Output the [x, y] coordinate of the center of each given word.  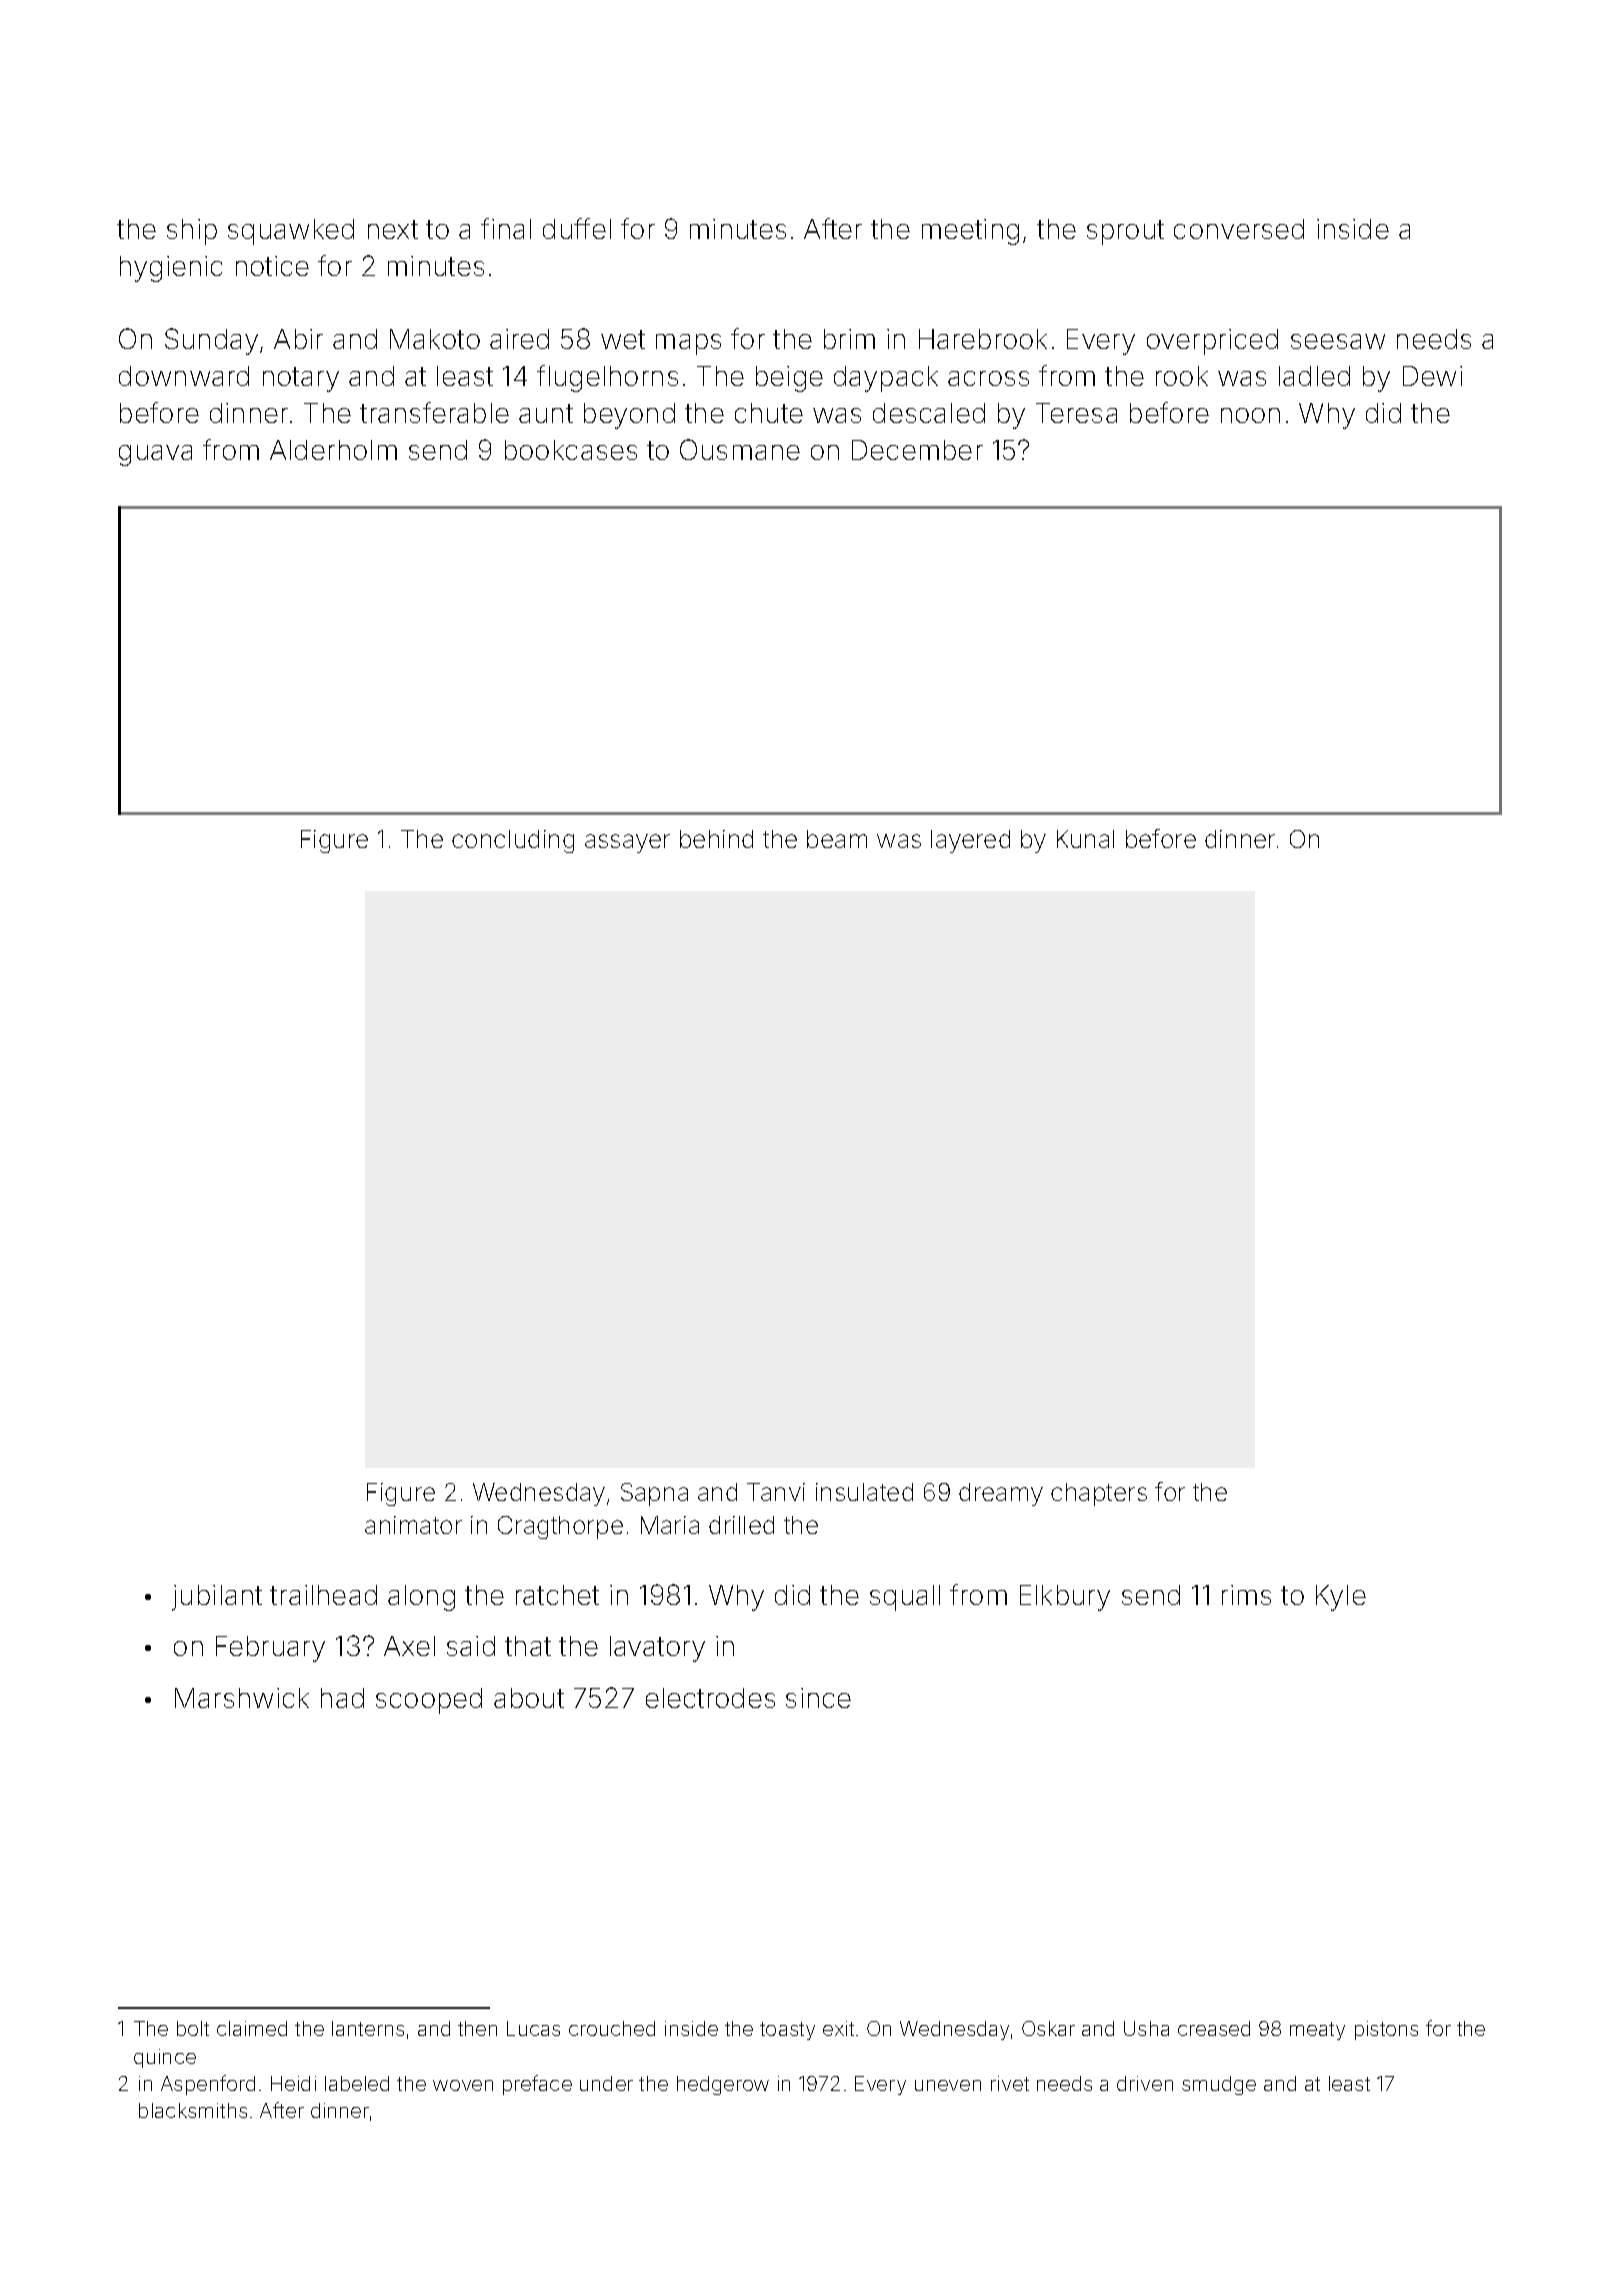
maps [688, 344]
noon [1250, 415]
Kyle [1341, 1598]
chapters [1099, 1494]
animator [413, 1525]
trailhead [323, 1595]
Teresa [1076, 413]
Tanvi [776, 1492]
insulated [864, 1492]
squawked [291, 232]
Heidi [293, 2083]
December [917, 450]
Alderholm [333, 450]
